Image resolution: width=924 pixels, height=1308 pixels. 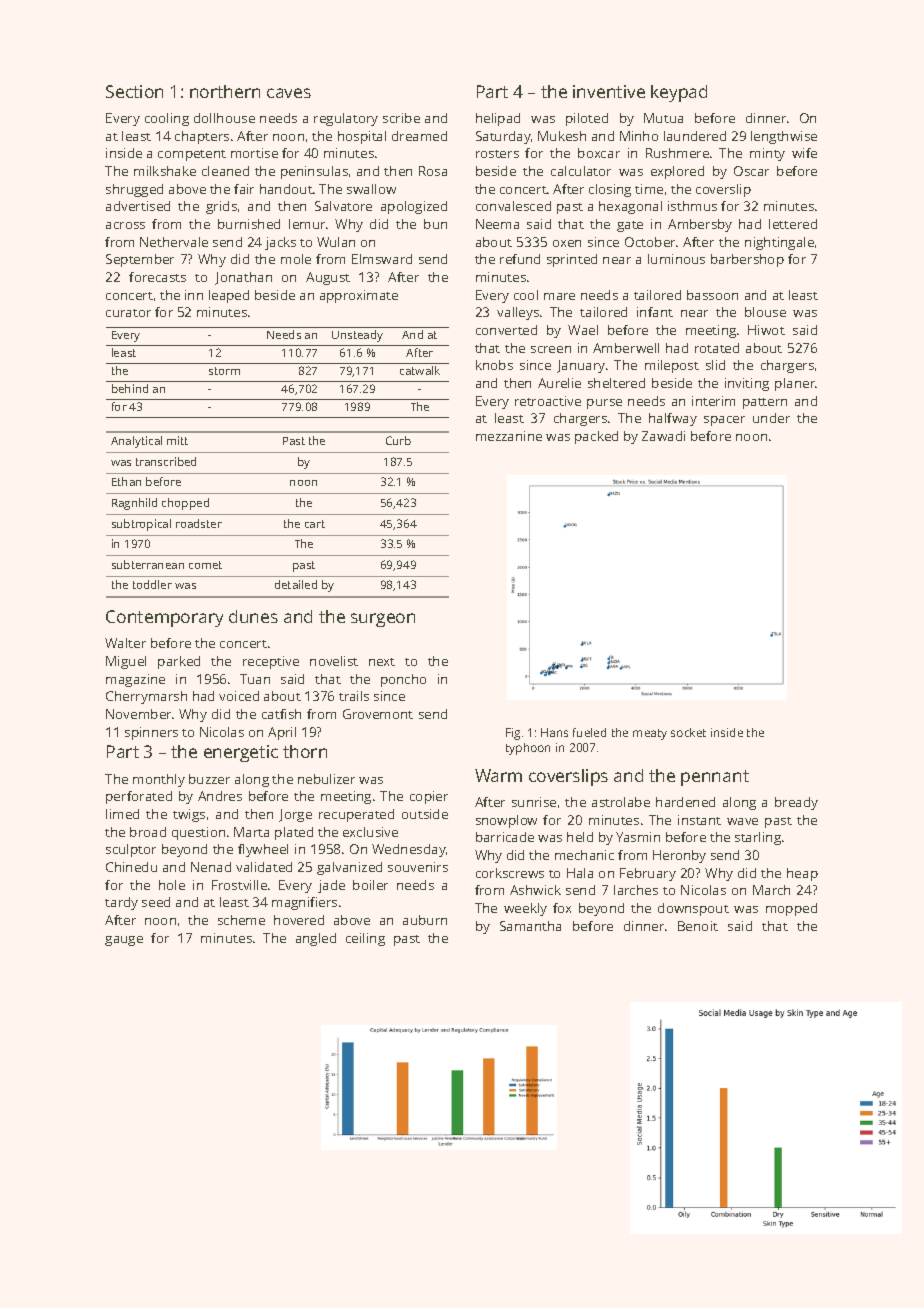 I want to click on socket, so click(x=688, y=732).
